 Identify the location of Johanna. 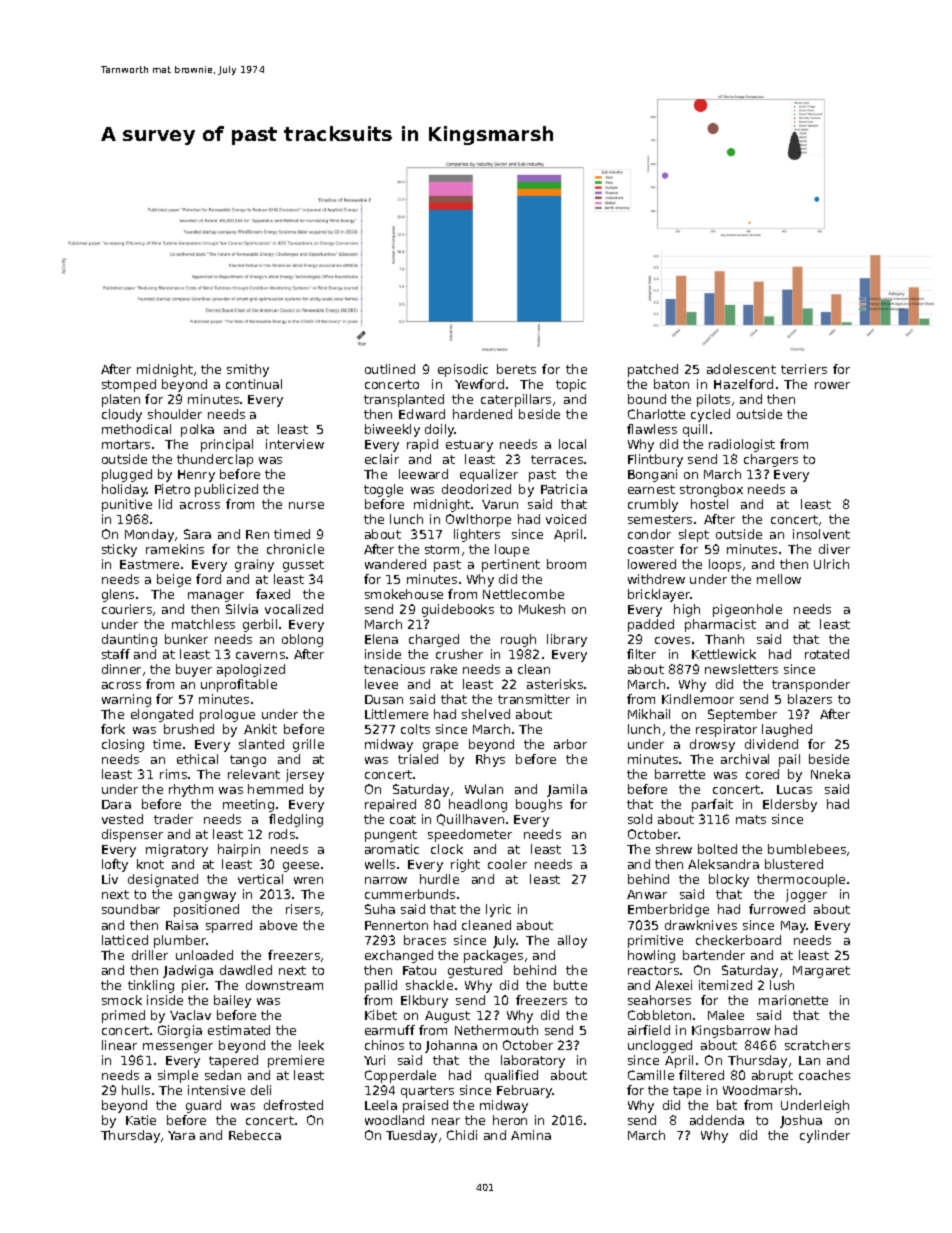
(451, 1046).
